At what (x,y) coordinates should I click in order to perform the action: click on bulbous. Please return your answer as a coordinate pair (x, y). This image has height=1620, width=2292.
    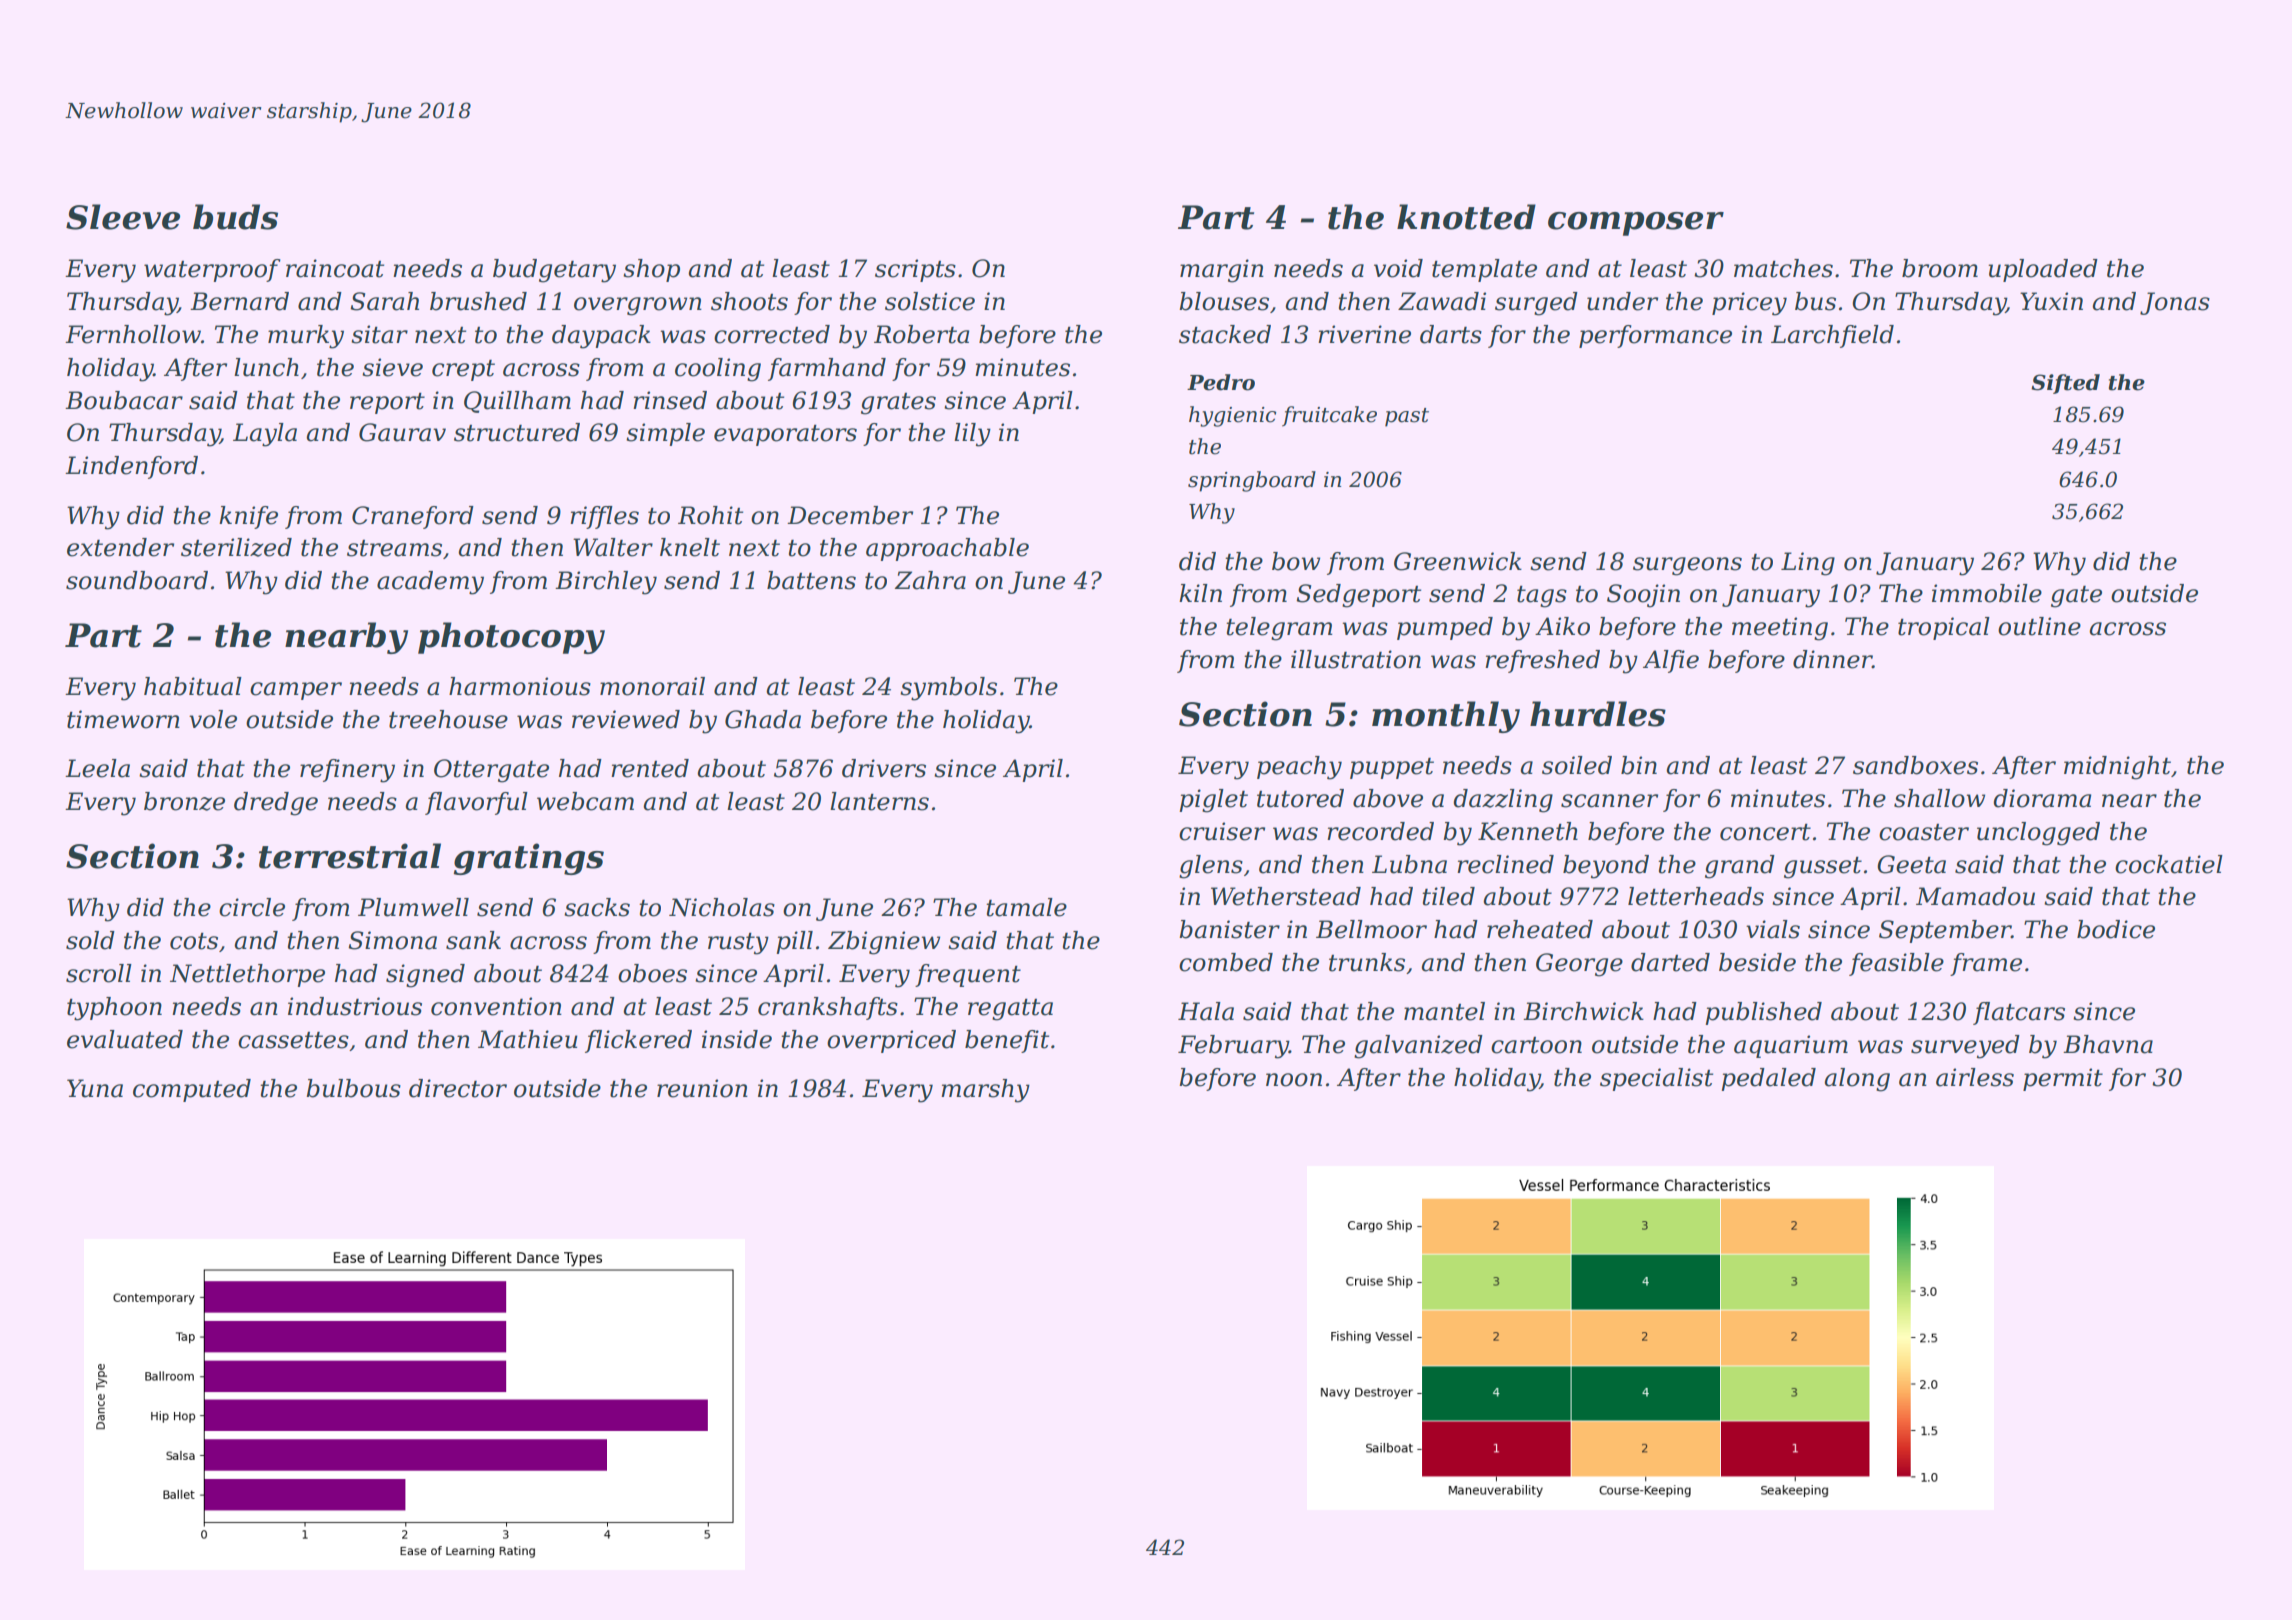
    Looking at the image, I should click on (353, 1088).
